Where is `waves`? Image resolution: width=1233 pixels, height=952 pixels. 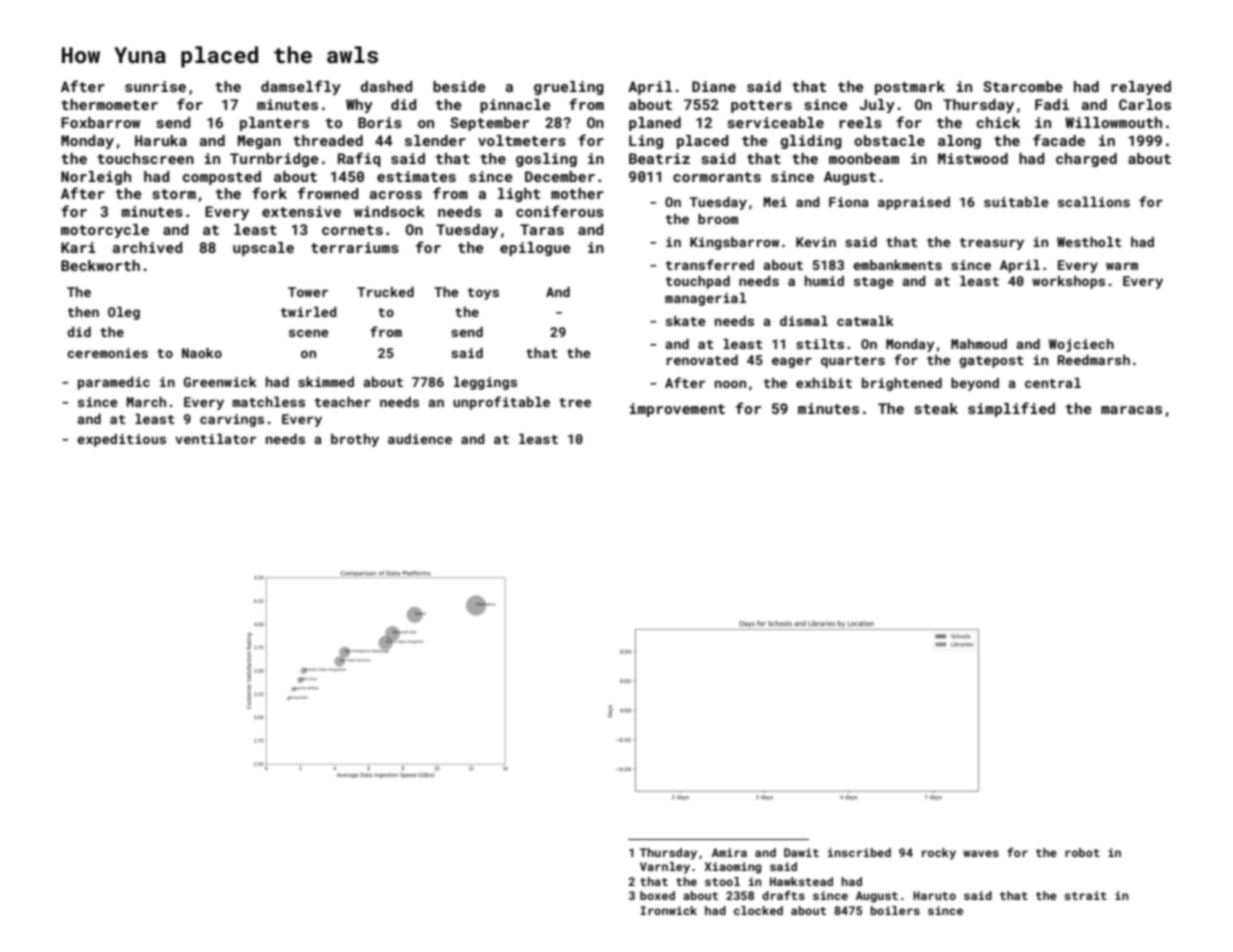 waves is located at coordinates (981, 853).
